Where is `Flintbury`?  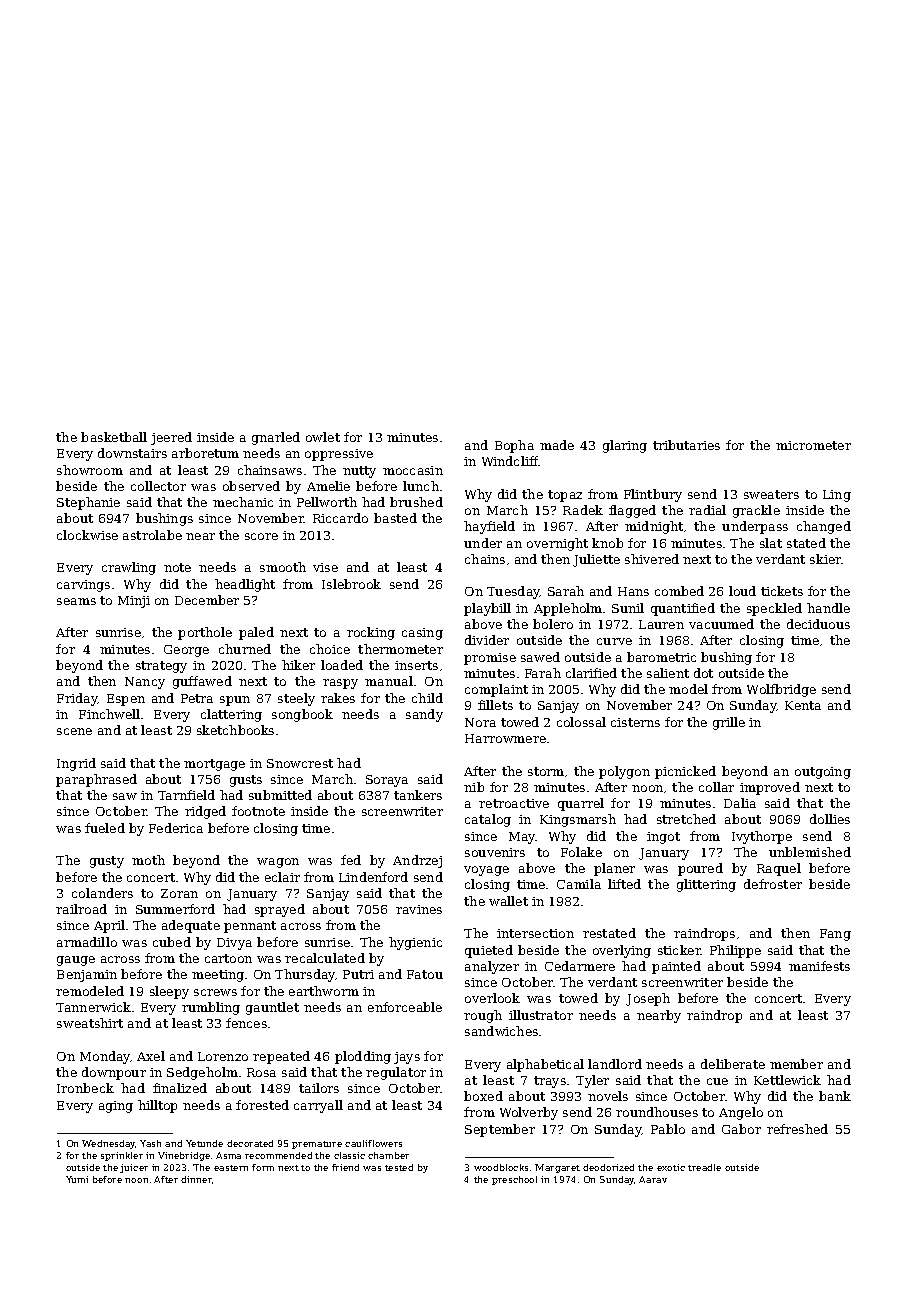
Flintbury is located at coordinates (653, 495).
